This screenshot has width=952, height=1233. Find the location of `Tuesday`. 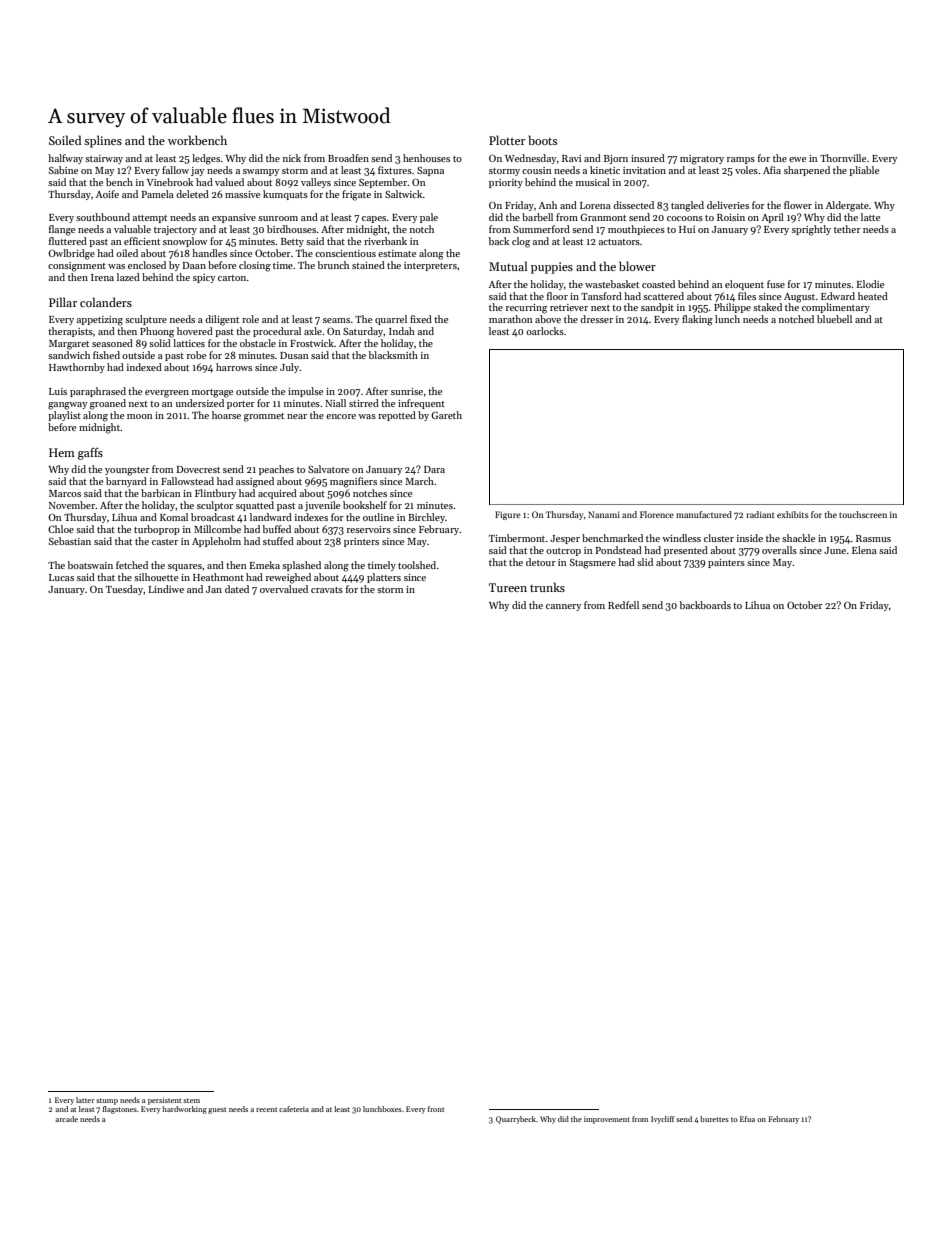

Tuesday is located at coordinates (124, 590).
